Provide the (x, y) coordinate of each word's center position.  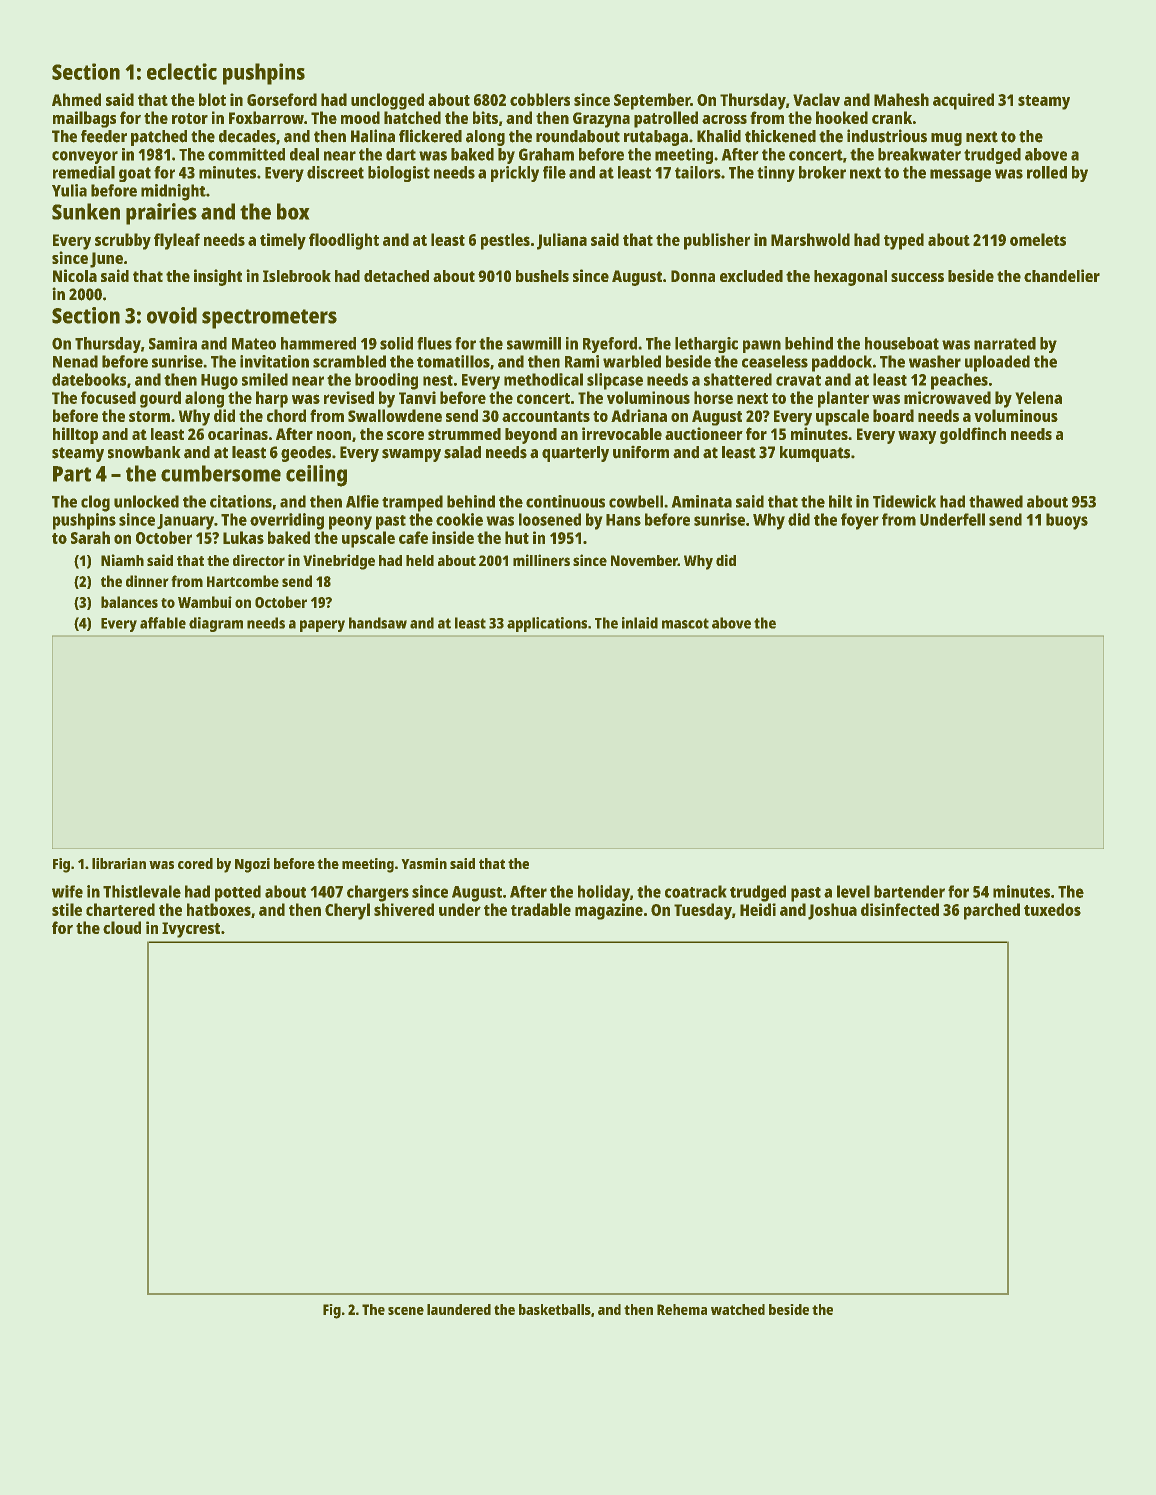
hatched (412, 117)
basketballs (555, 1309)
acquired (963, 101)
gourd (160, 399)
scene (406, 1311)
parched (992, 911)
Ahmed (76, 99)
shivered (404, 909)
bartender (909, 891)
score (405, 435)
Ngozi (252, 865)
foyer (860, 521)
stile (67, 909)
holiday (604, 893)
